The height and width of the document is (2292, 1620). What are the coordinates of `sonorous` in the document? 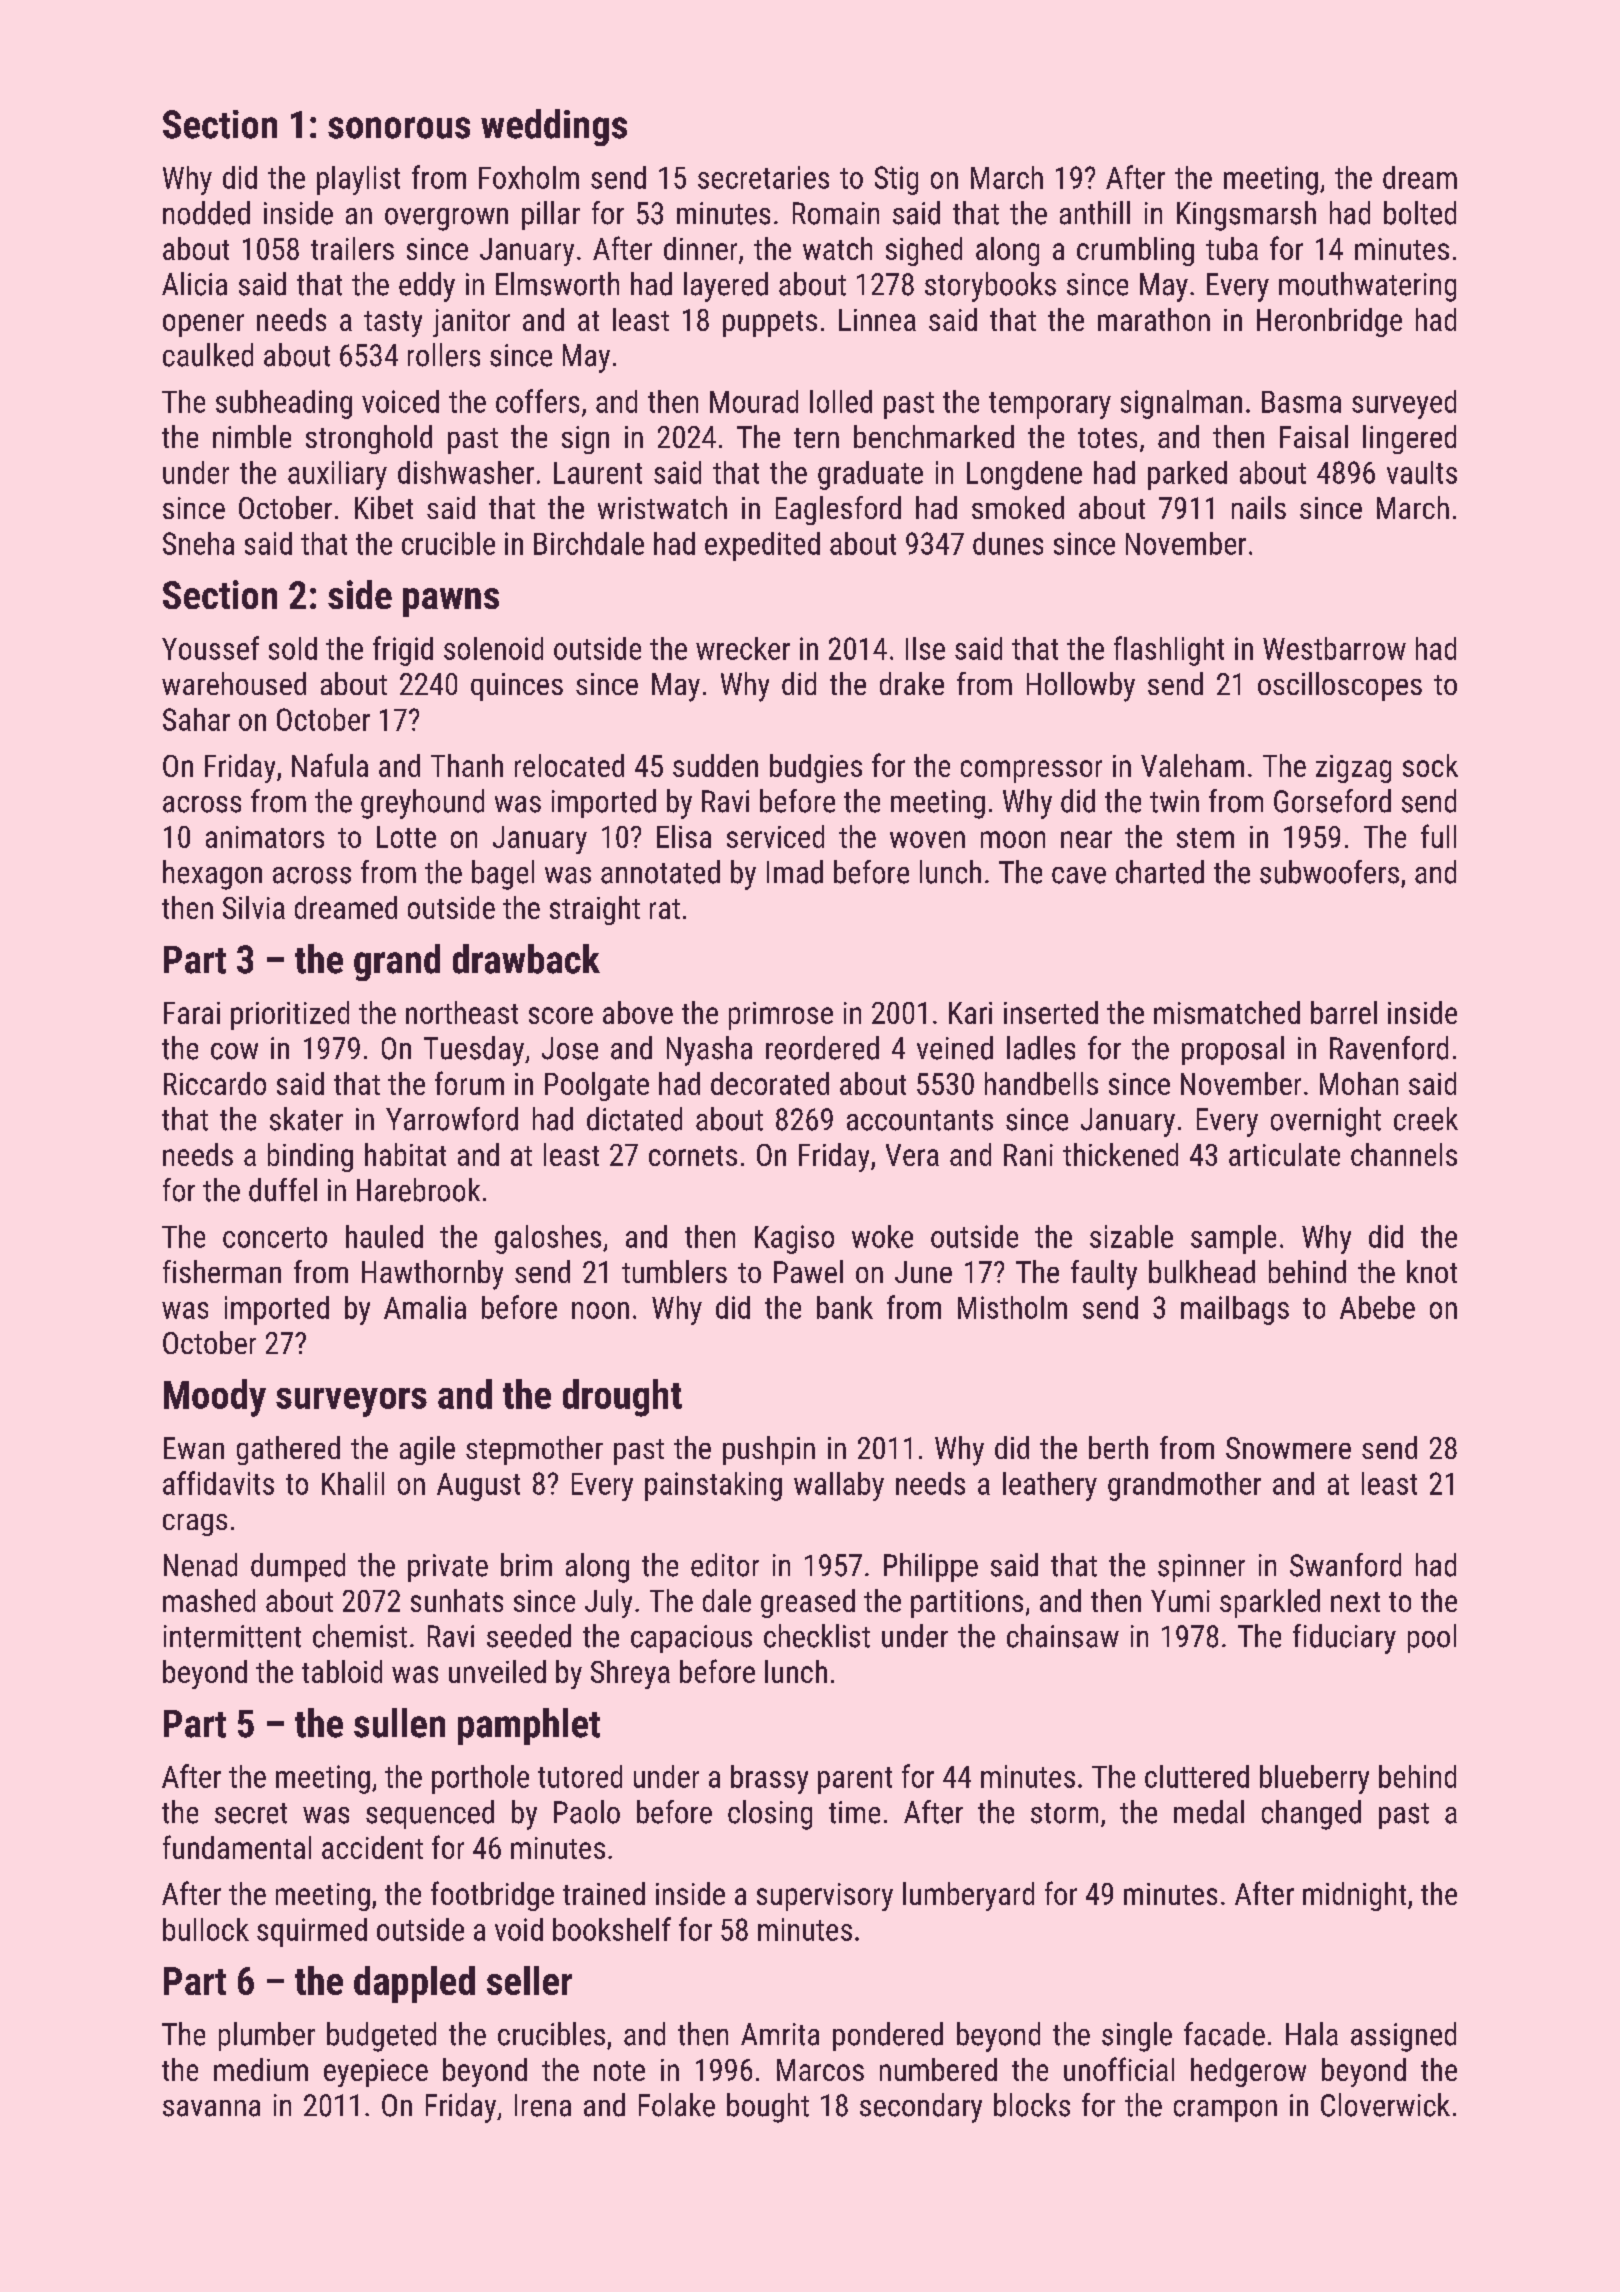 It's located at (399, 128).
